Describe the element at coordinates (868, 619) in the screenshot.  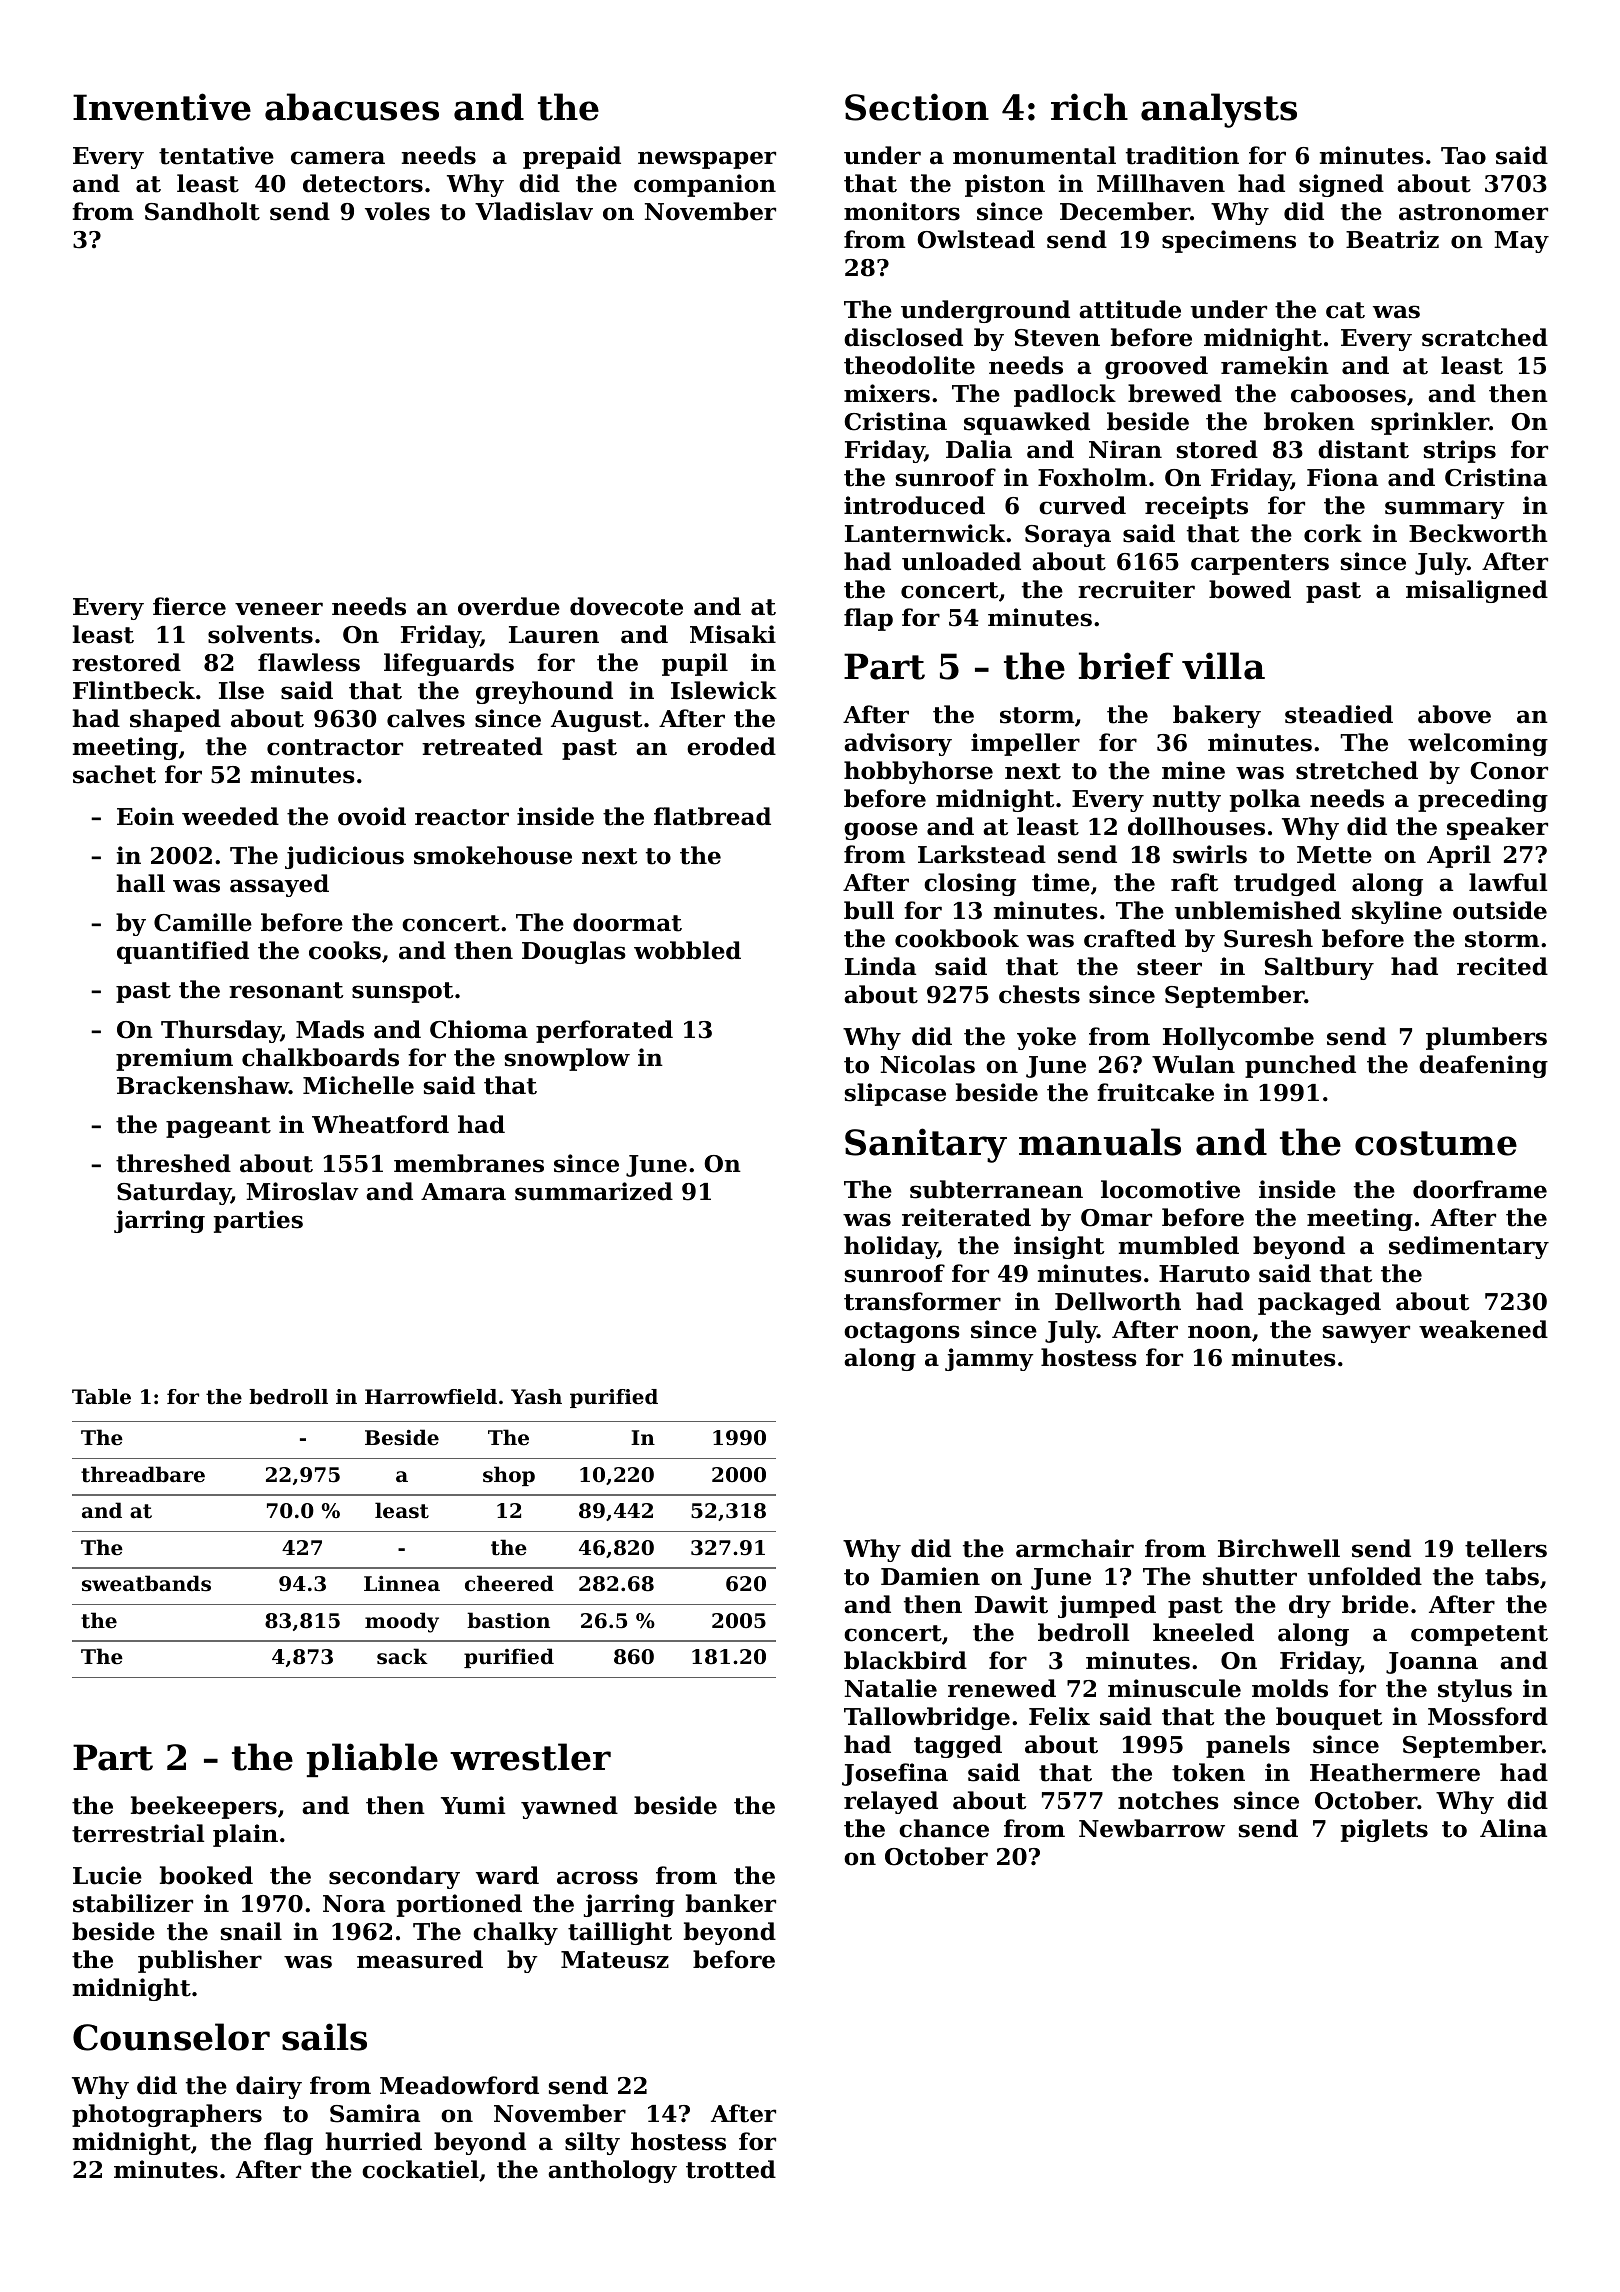
I see `flap` at that location.
